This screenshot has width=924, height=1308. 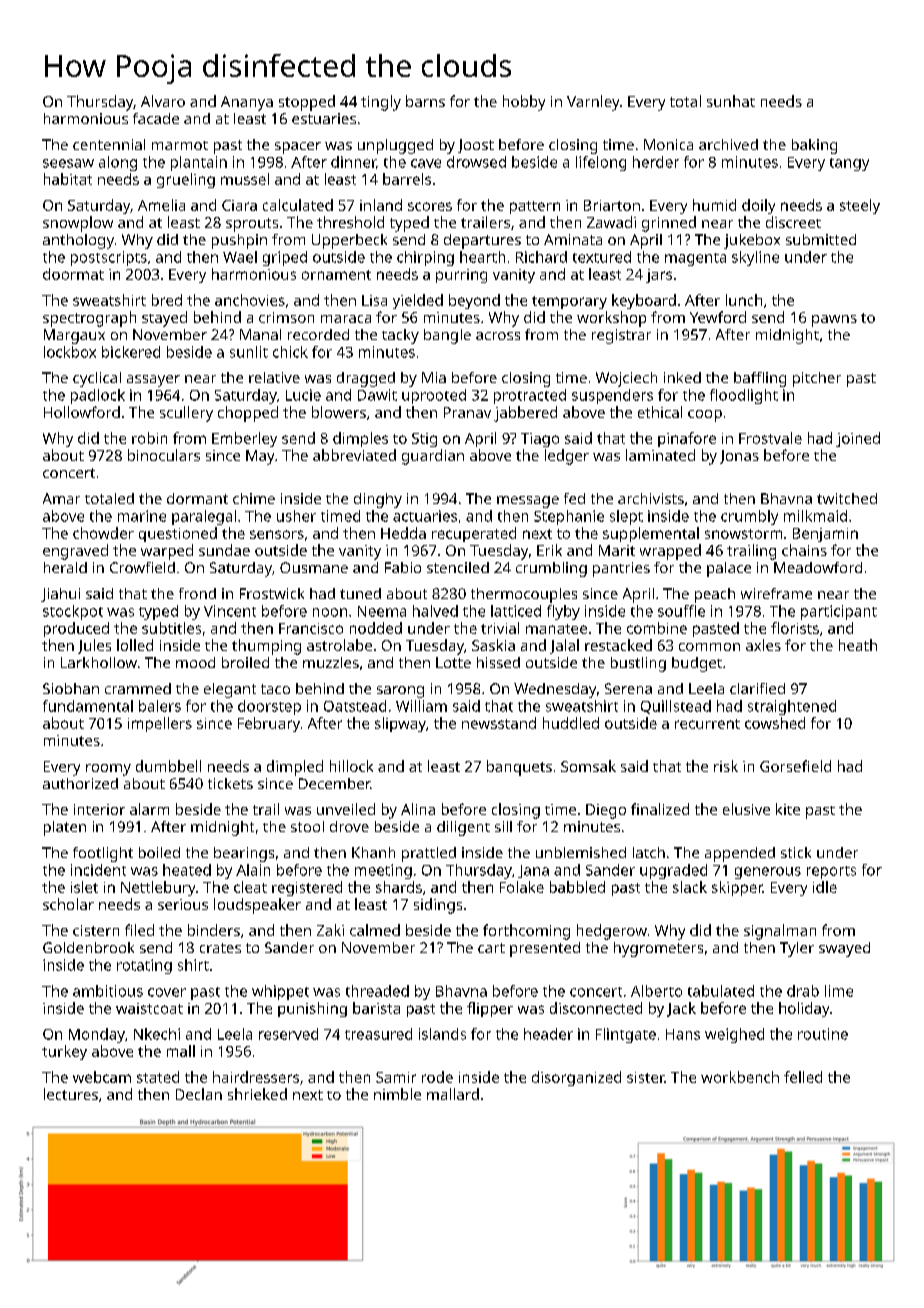 I want to click on signalman, so click(x=780, y=932).
